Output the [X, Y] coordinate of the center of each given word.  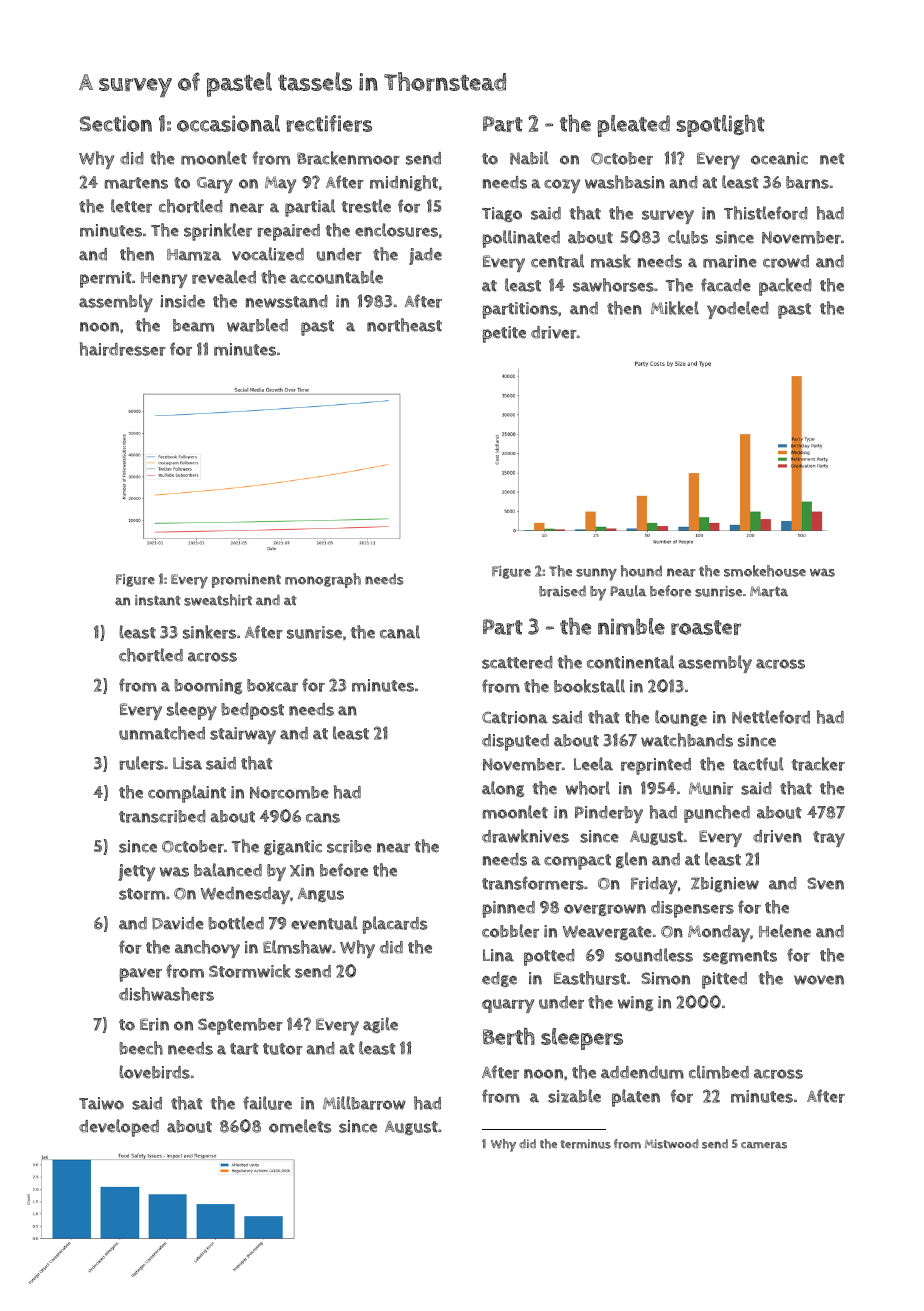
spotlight [721, 126]
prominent [246, 581]
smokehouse [765, 571]
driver [554, 332]
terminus [585, 1144]
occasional [228, 123]
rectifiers [329, 123]
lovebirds [155, 1072]
